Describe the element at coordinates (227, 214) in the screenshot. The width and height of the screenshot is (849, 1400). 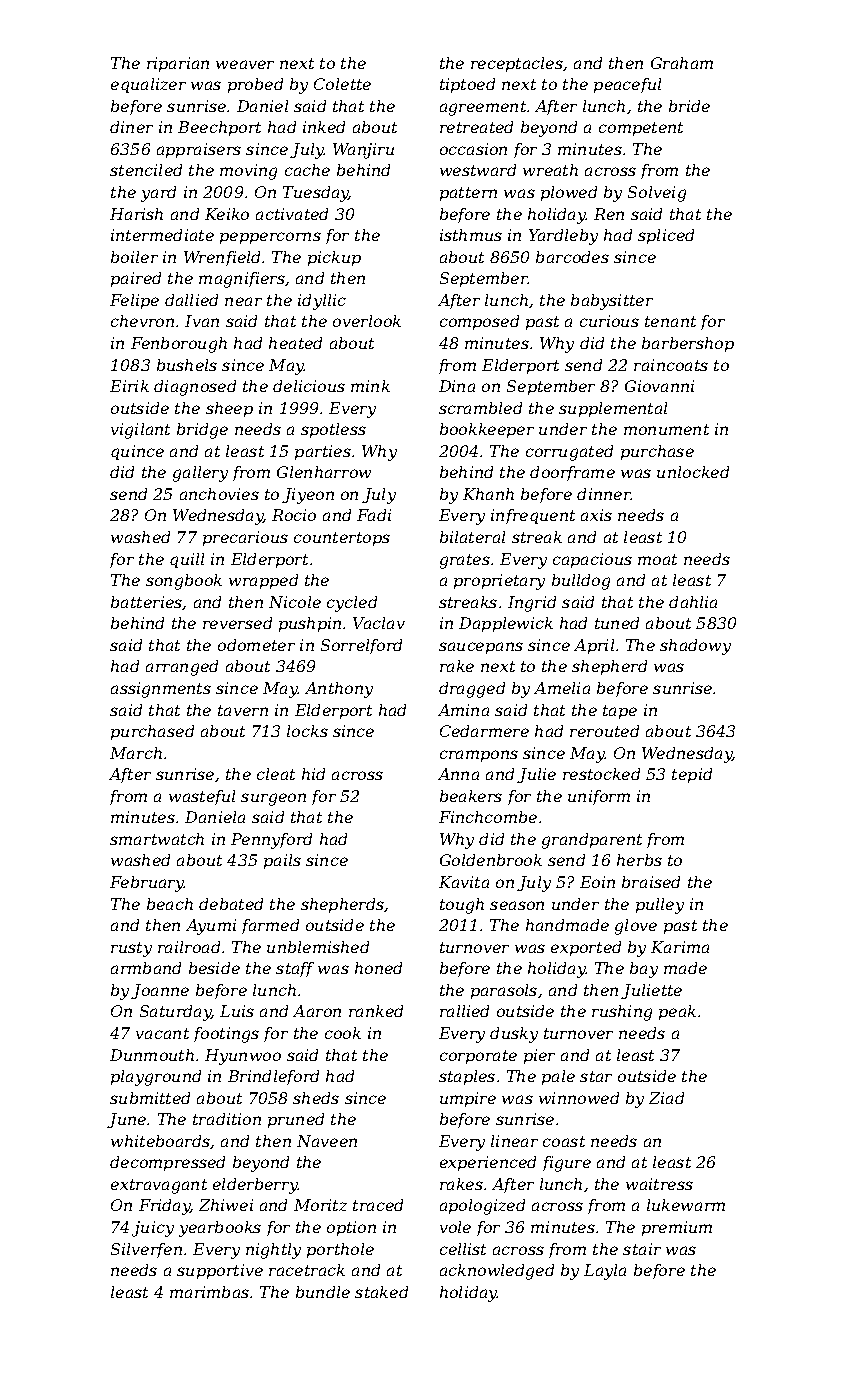
I see `Keiko` at that location.
